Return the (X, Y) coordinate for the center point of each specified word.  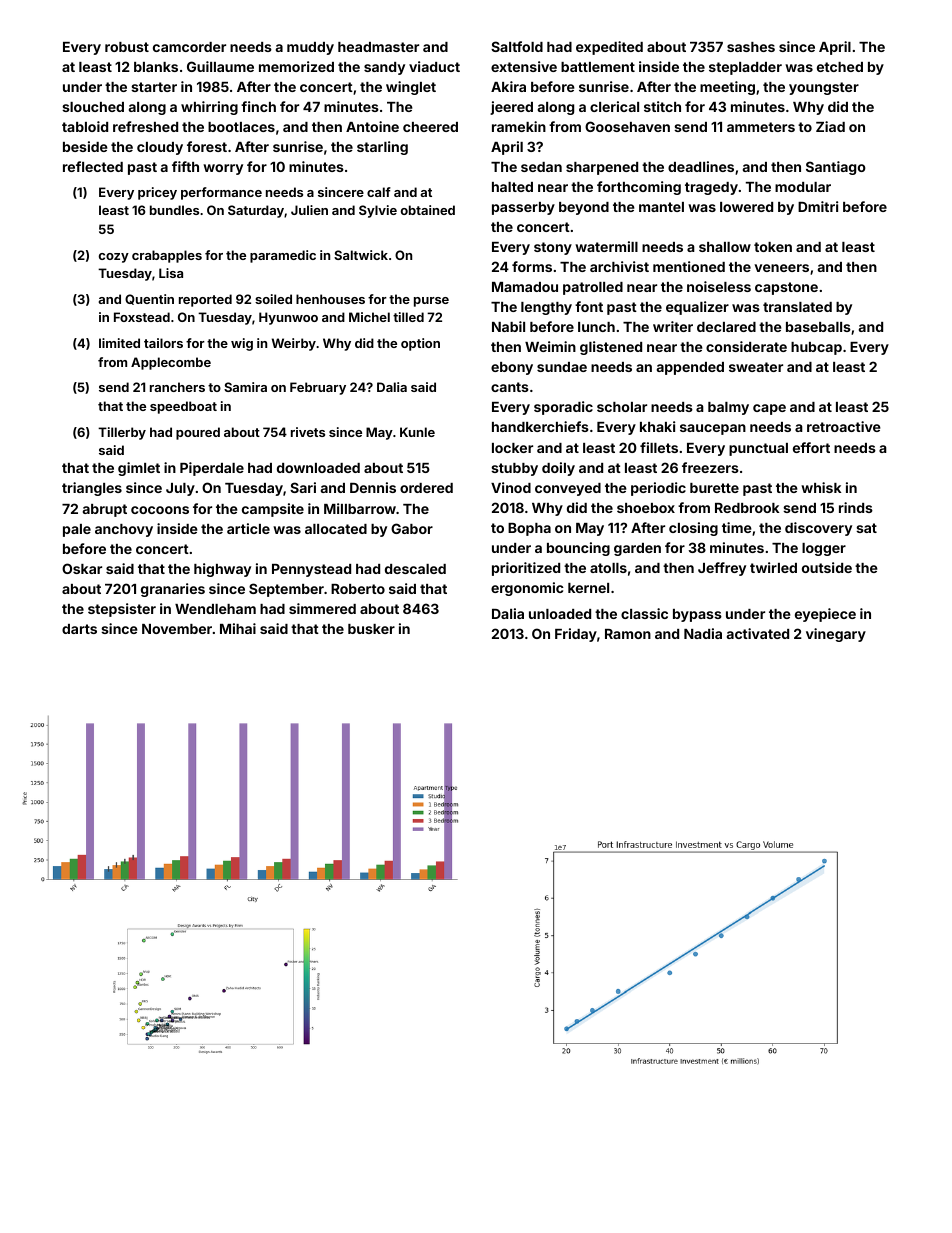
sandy (384, 68)
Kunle (417, 432)
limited (119, 343)
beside (85, 146)
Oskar (82, 568)
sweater (756, 367)
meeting (727, 88)
